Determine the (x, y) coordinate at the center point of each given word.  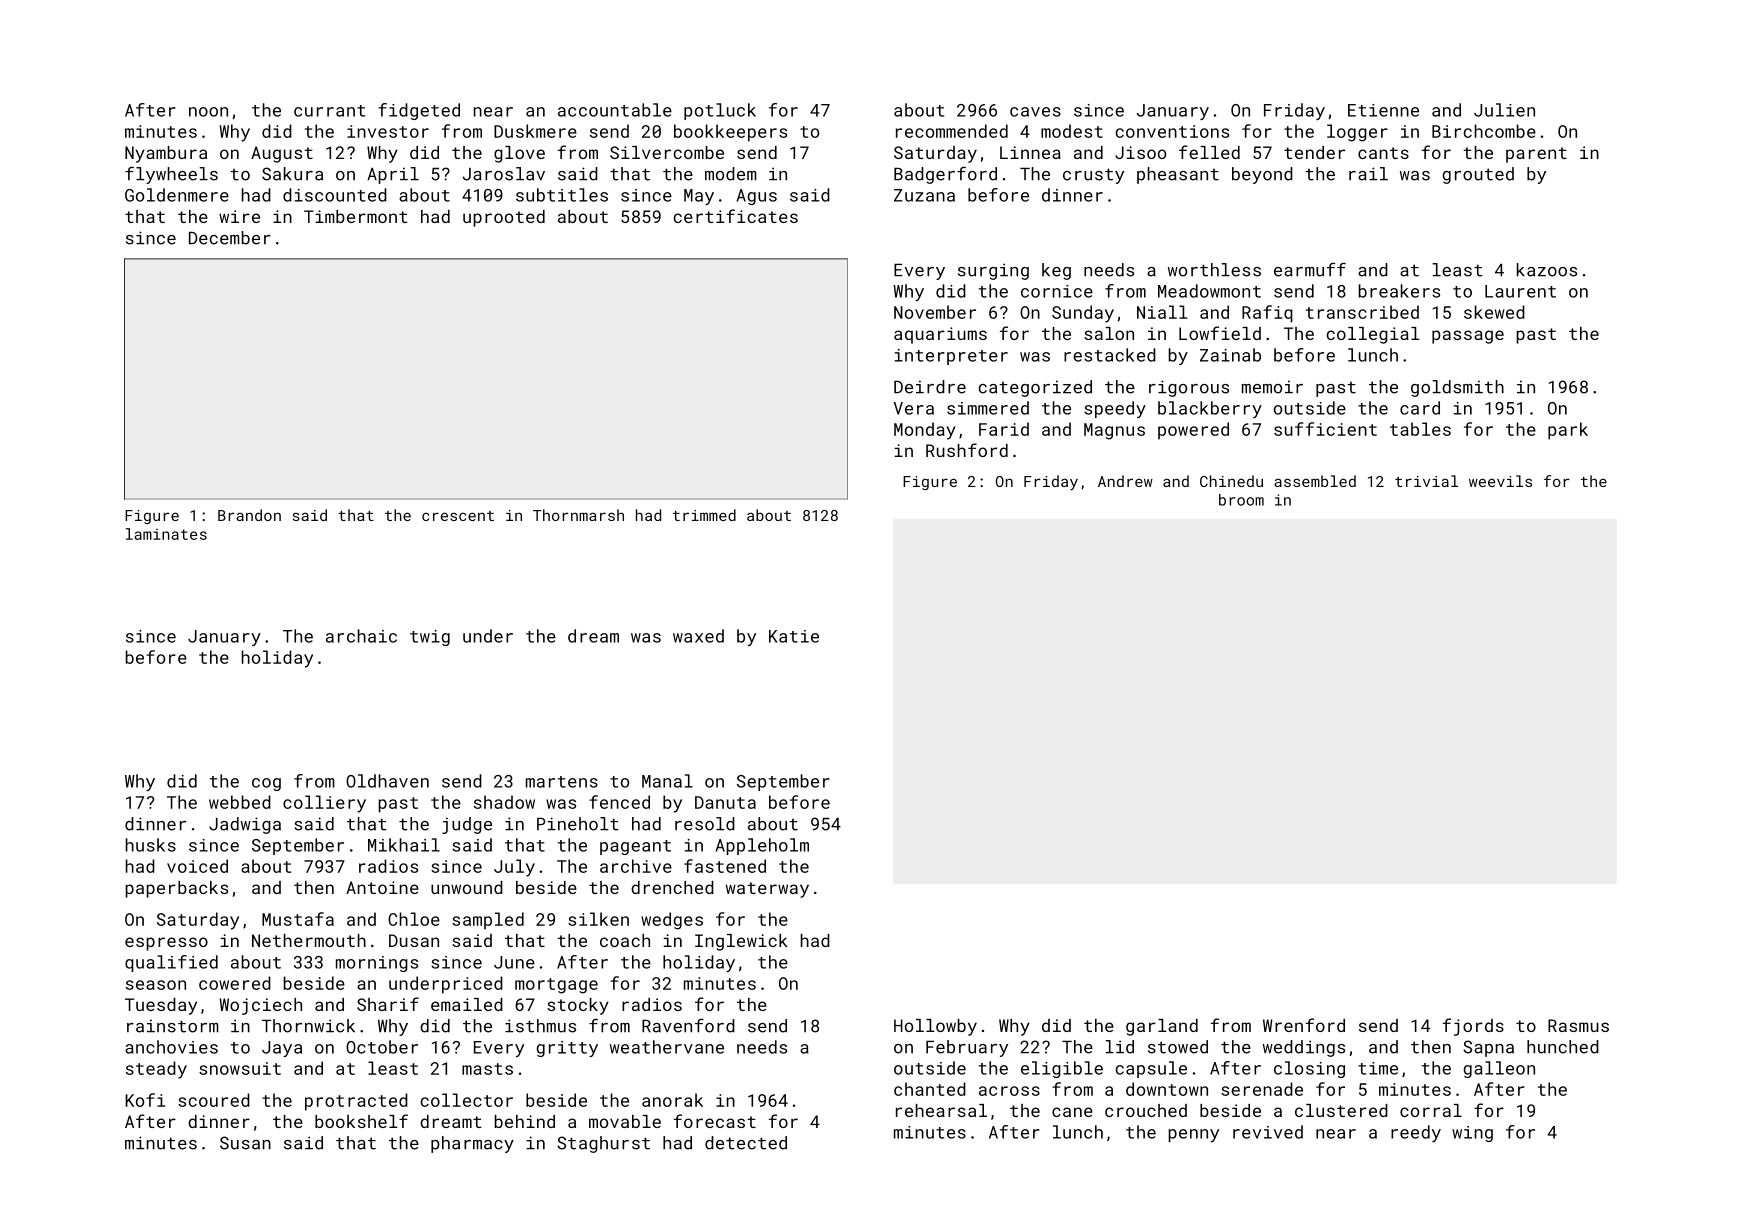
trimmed (704, 515)
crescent (458, 516)
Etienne (1383, 110)
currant (329, 111)
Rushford (967, 450)
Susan (245, 1143)
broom (1241, 500)
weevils (1500, 481)
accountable (615, 110)
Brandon (249, 515)
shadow (504, 802)
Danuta (725, 802)
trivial (1426, 481)
